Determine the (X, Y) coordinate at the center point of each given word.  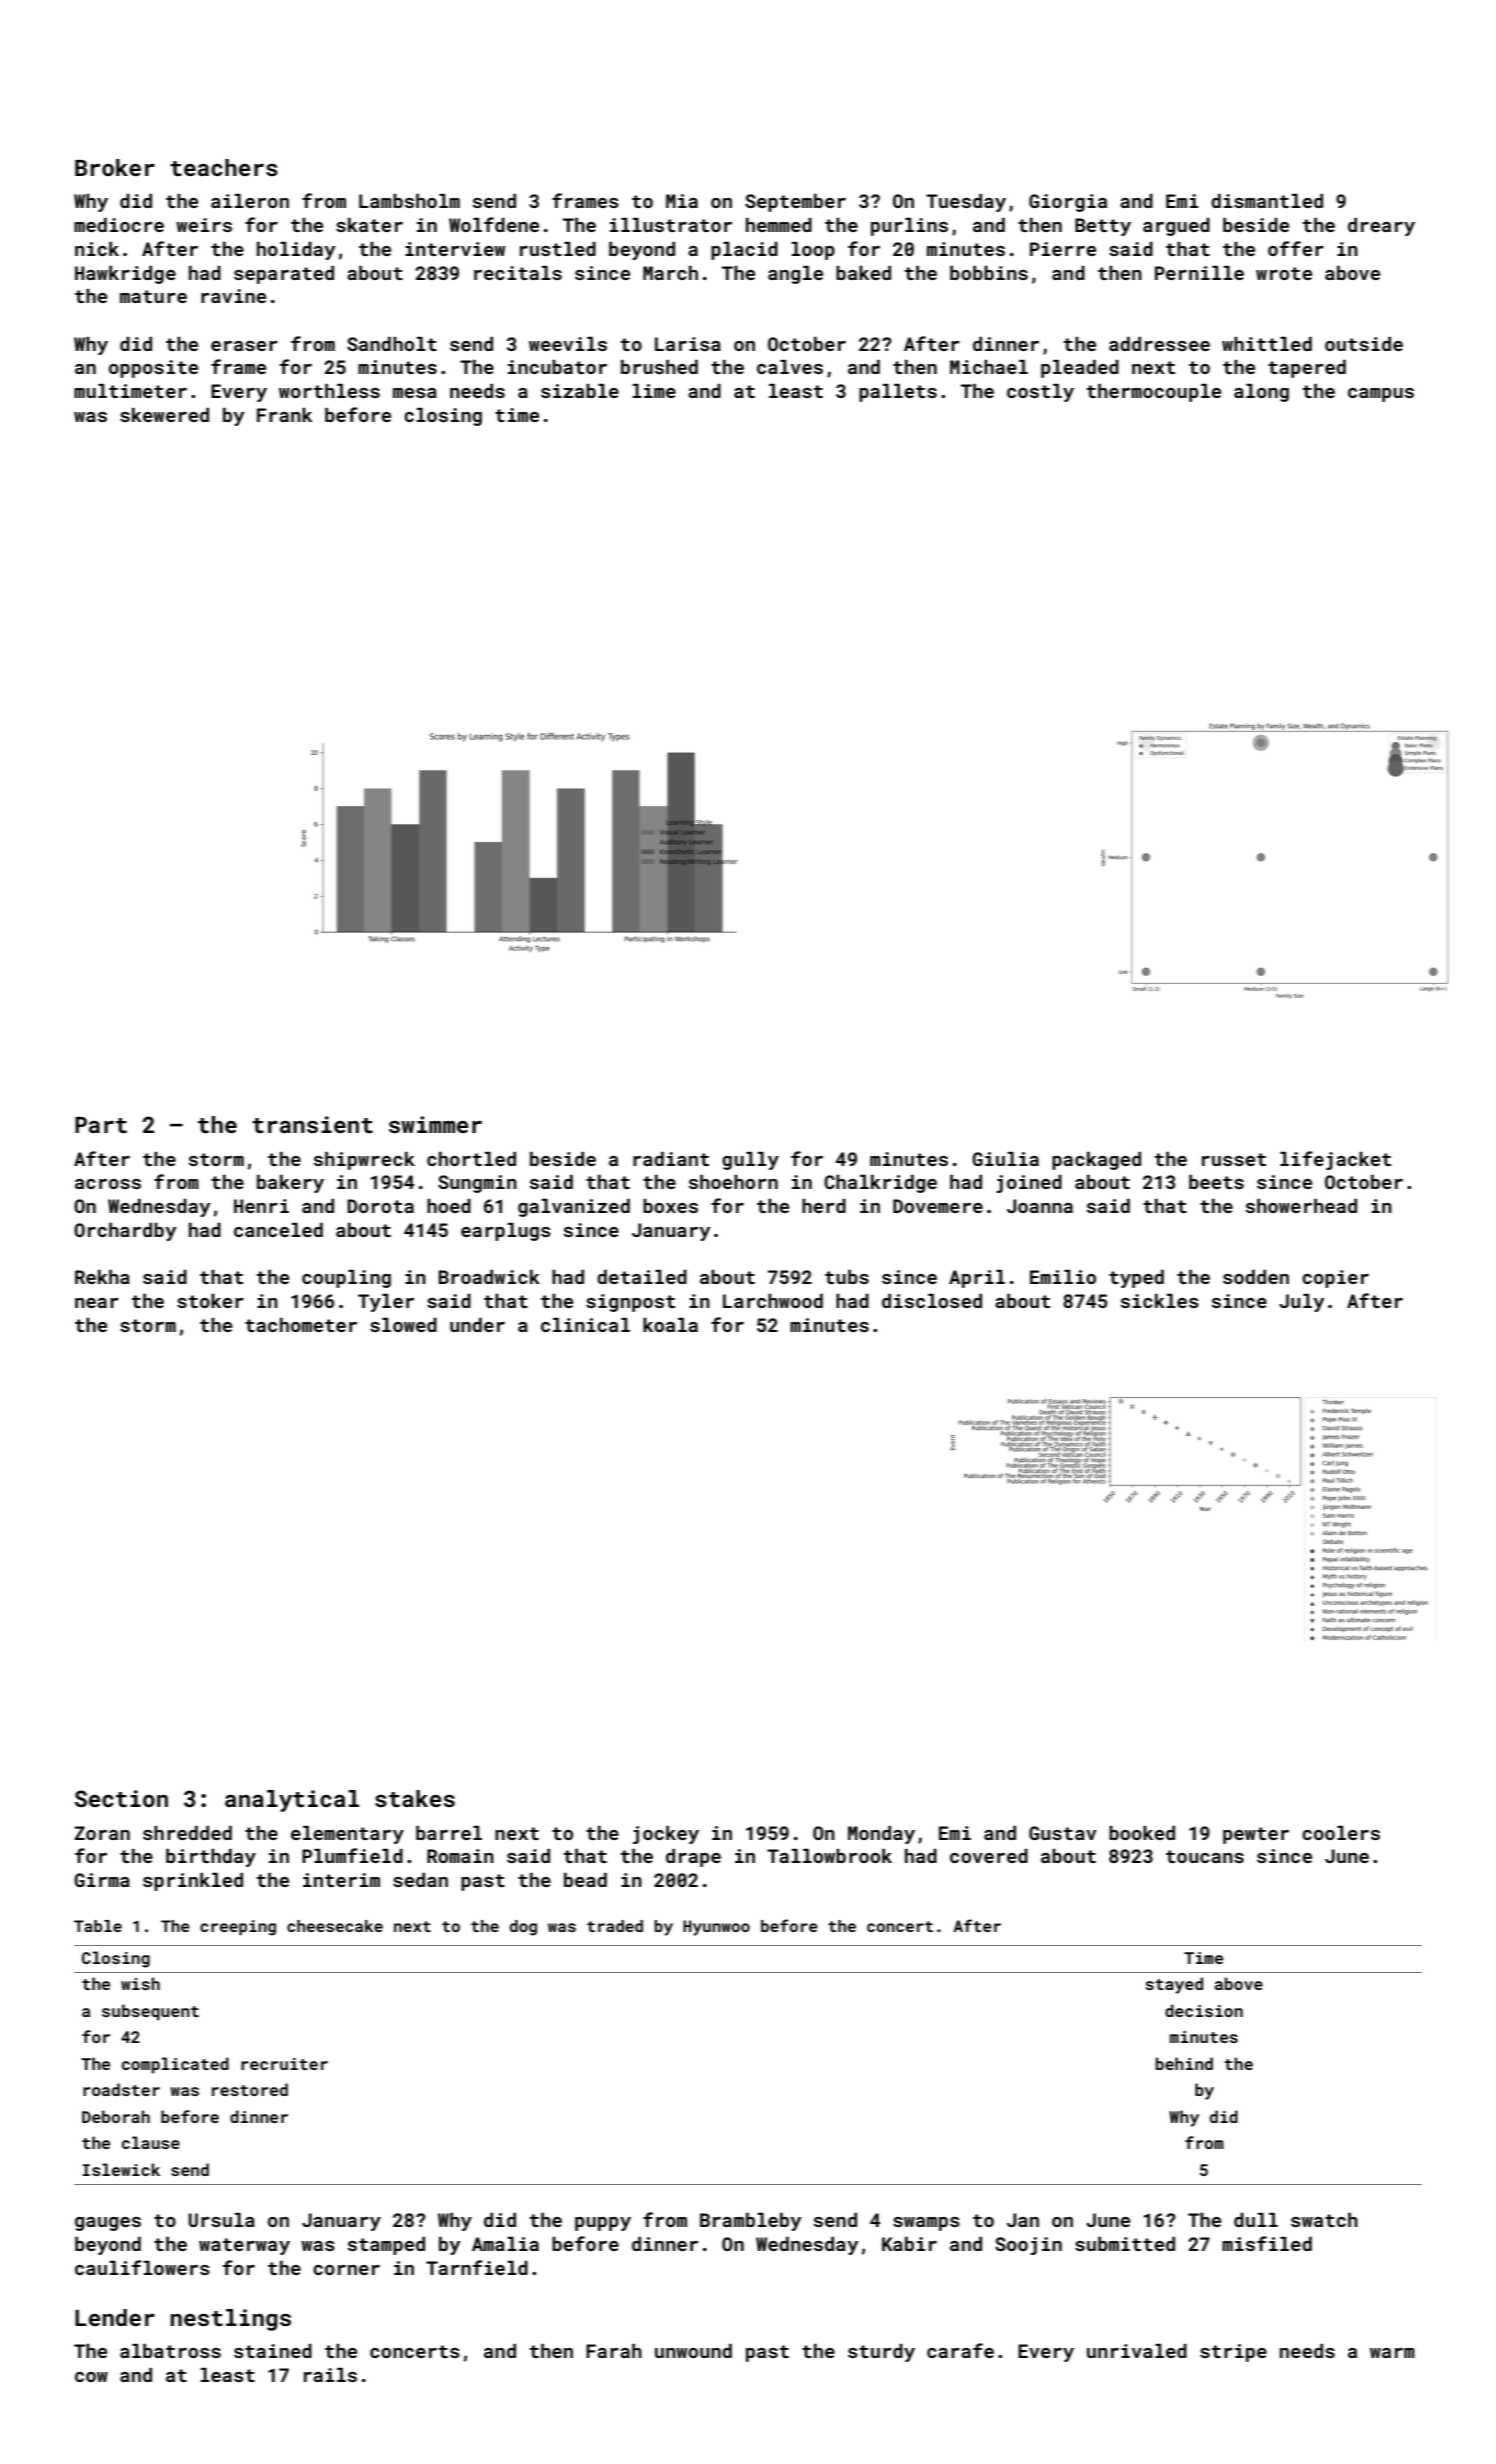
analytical (292, 1801)
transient (312, 1124)
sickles (1160, 1301)
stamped (386, 2246)
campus (1381, 395)
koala (670, 1325)
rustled (558, 249)
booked (1142, 1833)
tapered (1307, 369)
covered (989, 1856)
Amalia (505, 2244)
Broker (115, 167)
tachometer (301, 1325)
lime (654, 391)
